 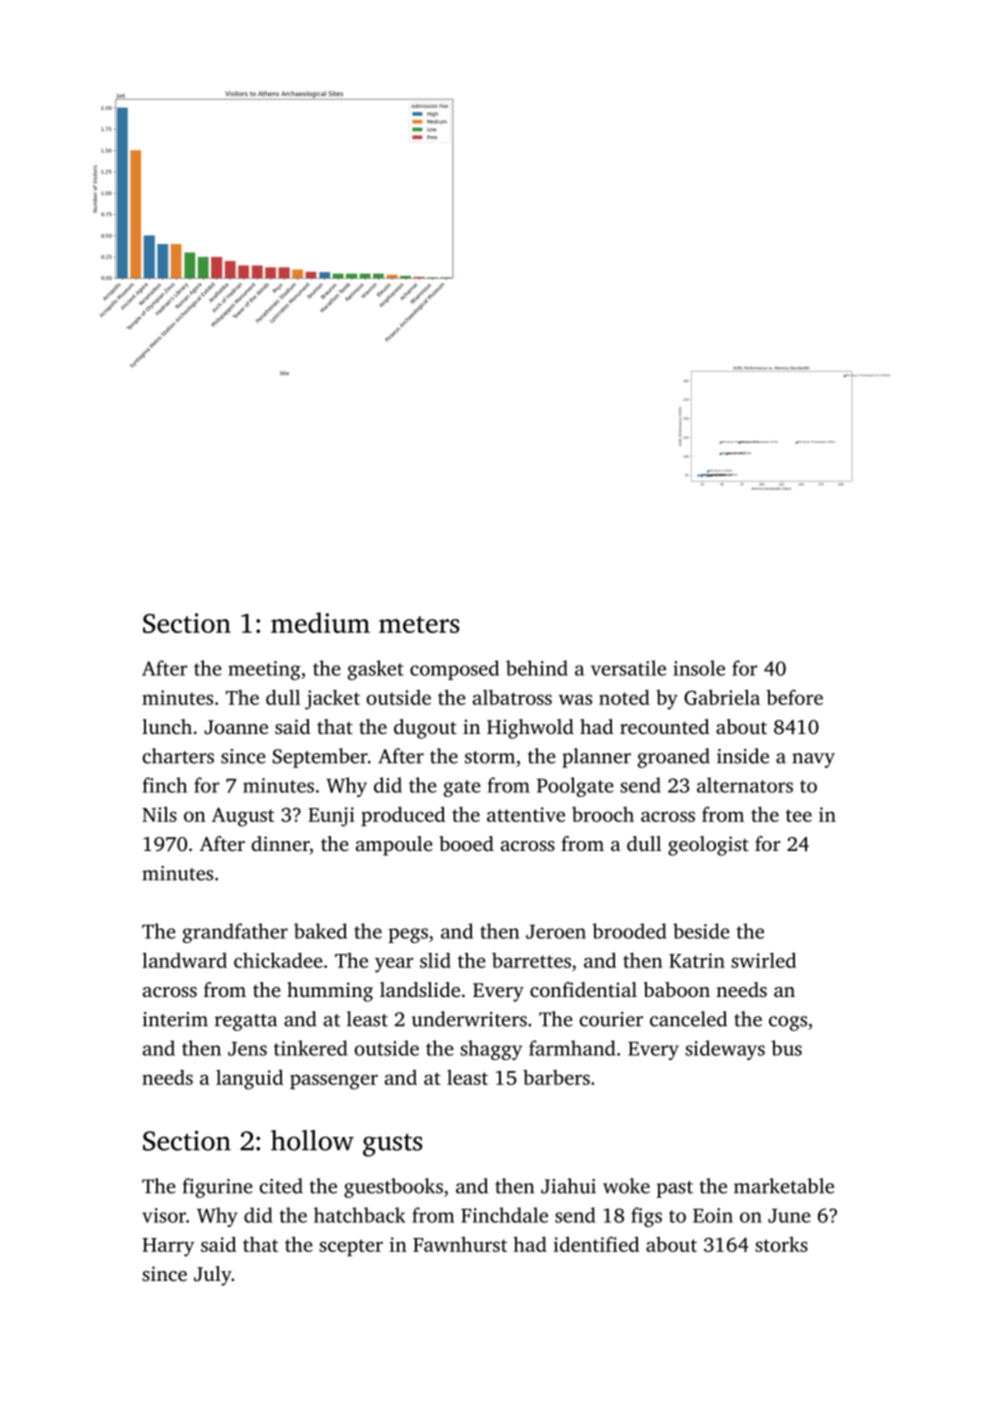 I want to click on meters, so click(x=419, y=624).
